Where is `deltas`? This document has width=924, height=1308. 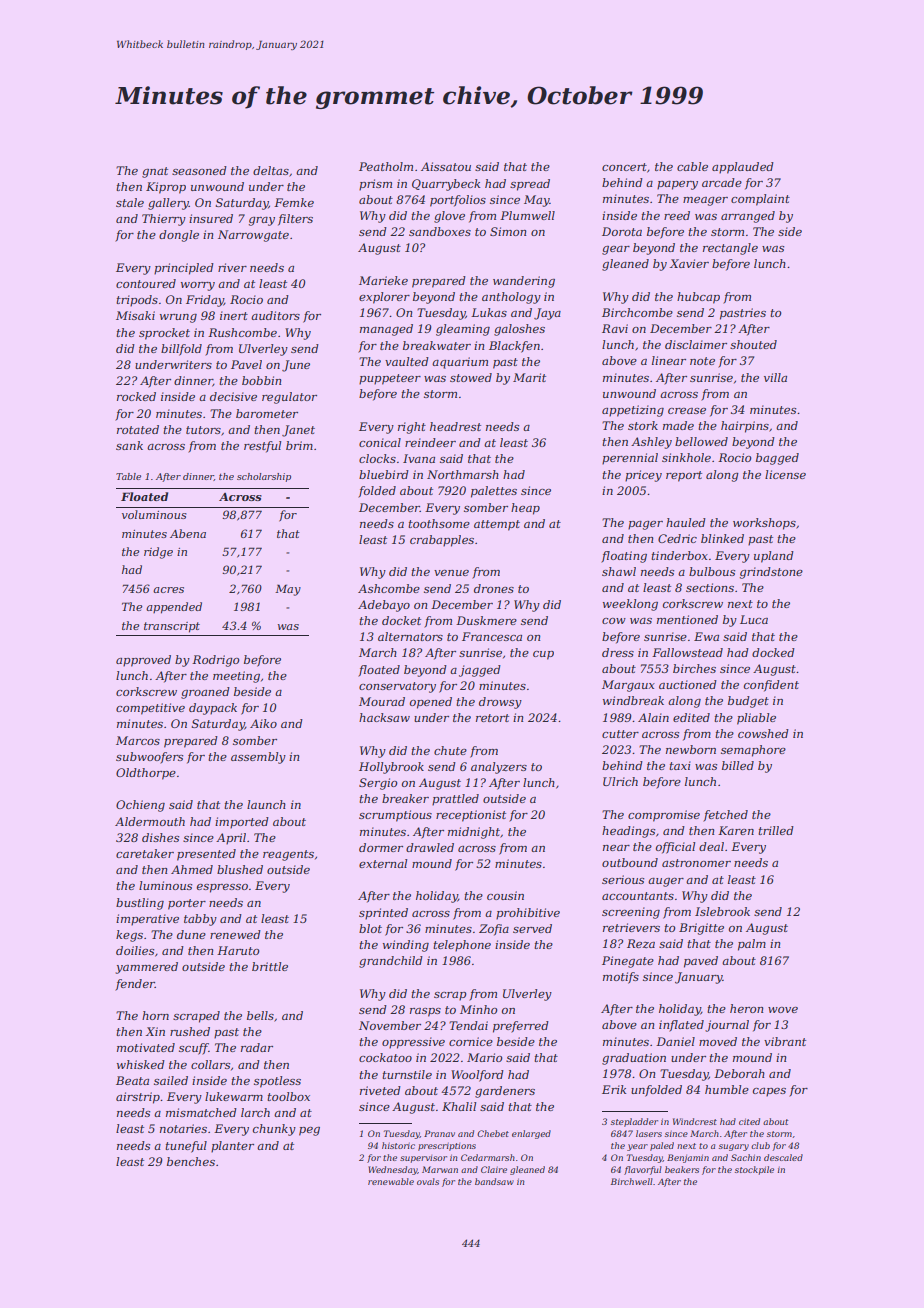
deltas is located at coordinates (271, 170).
